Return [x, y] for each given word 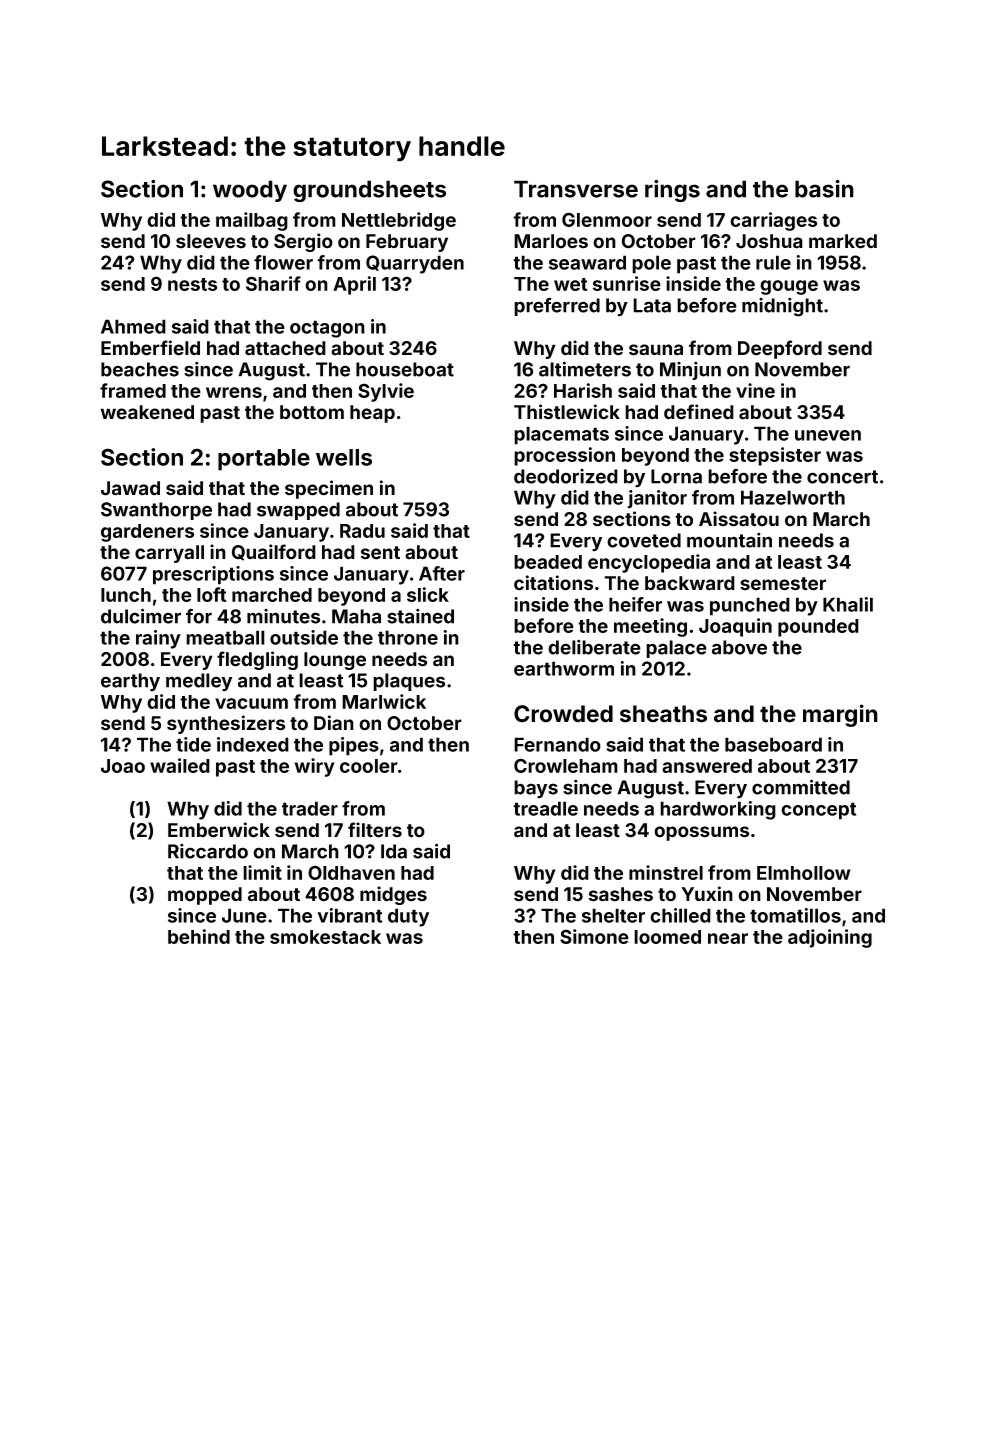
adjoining [830, 938]
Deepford [780, 349]
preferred [557, 306]
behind [199, 936]
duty [408, 917]
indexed [253, 744]
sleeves [211, 241]
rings [672, 191]
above [739, 647]
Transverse [576, 189]
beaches [140, 369]
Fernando [557, 744]
